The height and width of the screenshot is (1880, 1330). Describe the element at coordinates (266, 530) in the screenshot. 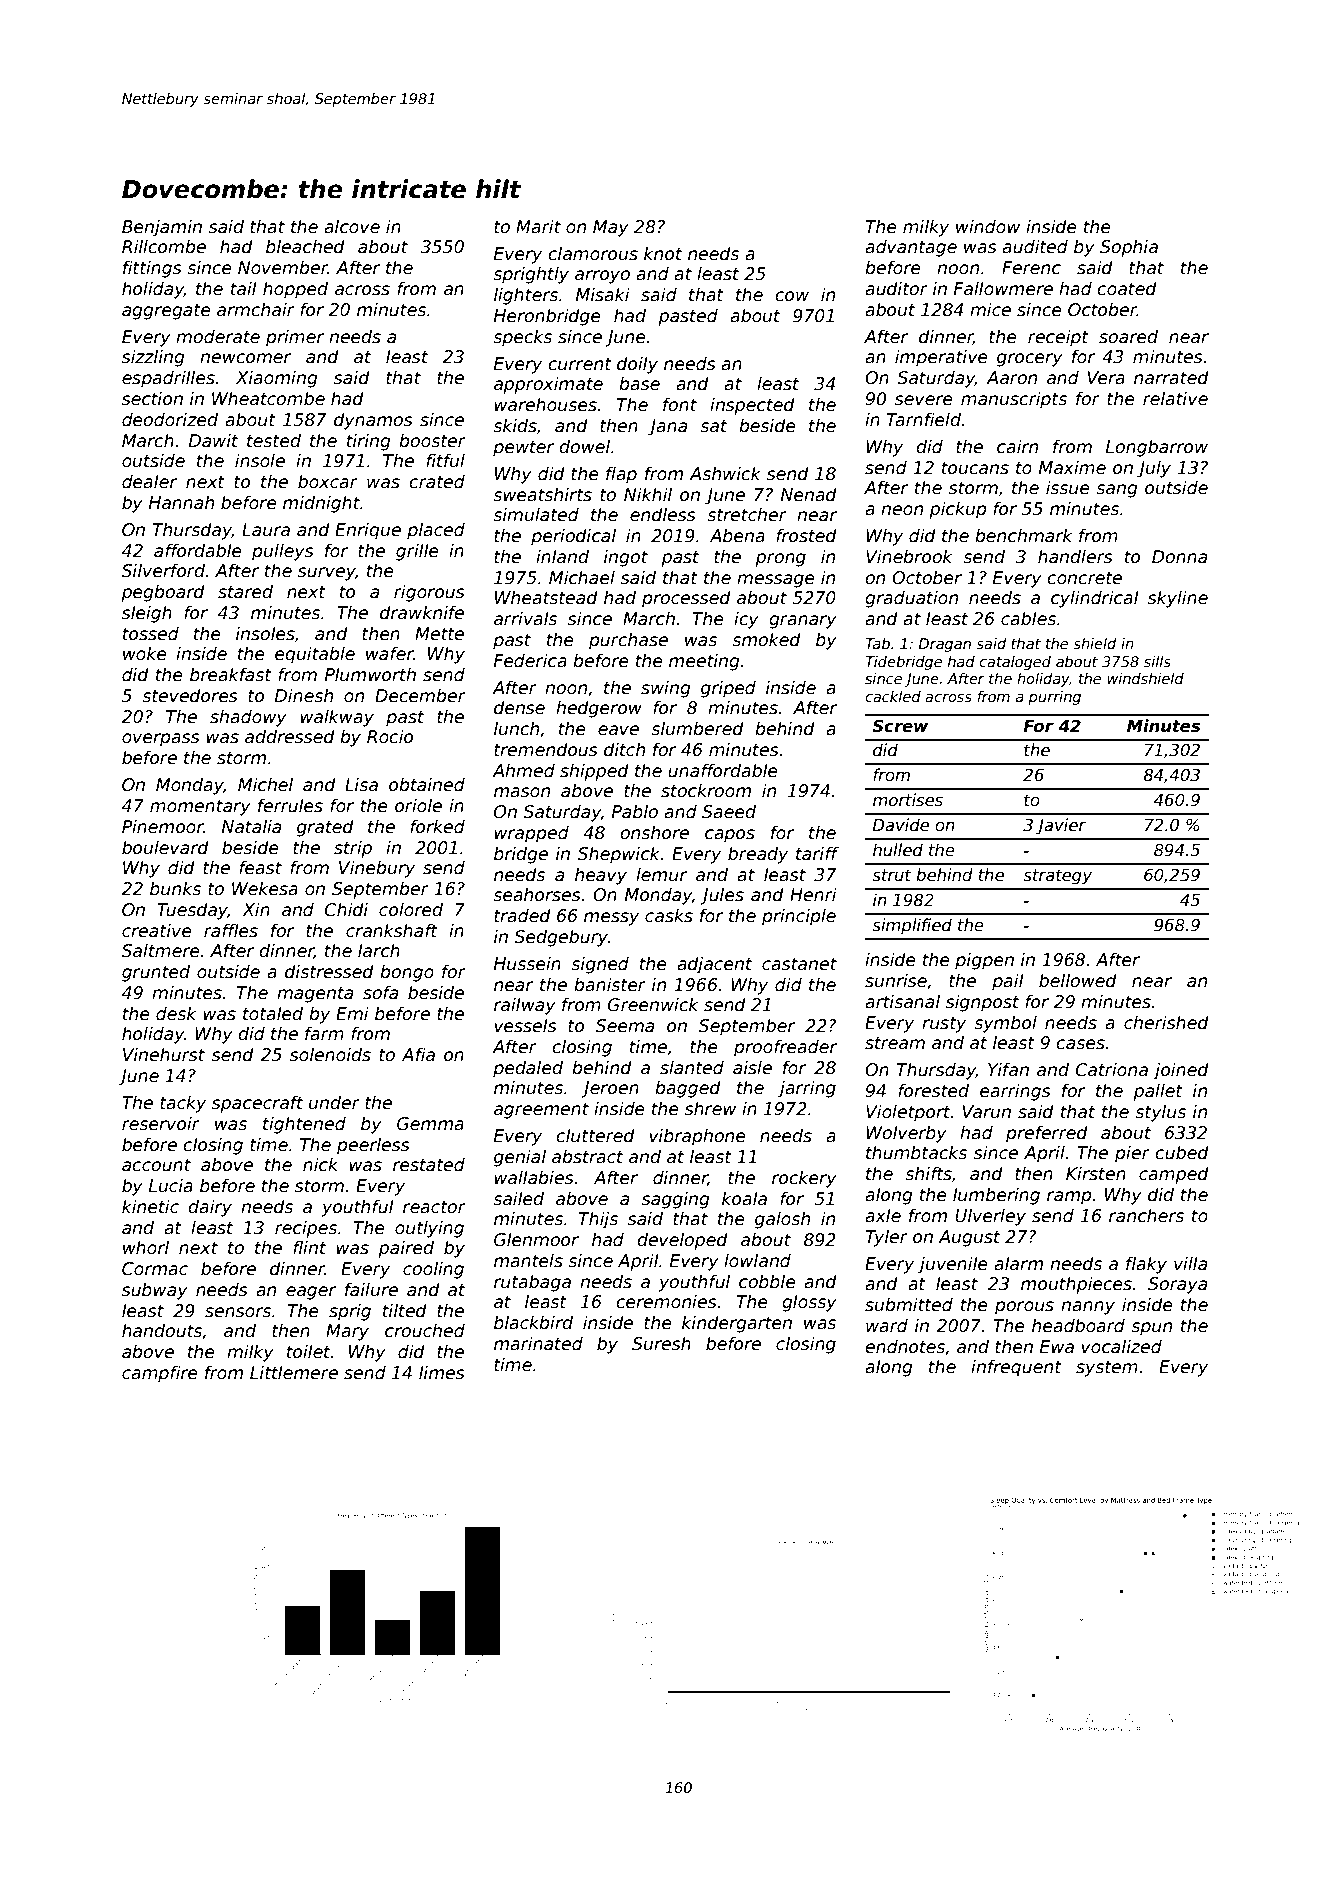

I see `Laura` at that location.
